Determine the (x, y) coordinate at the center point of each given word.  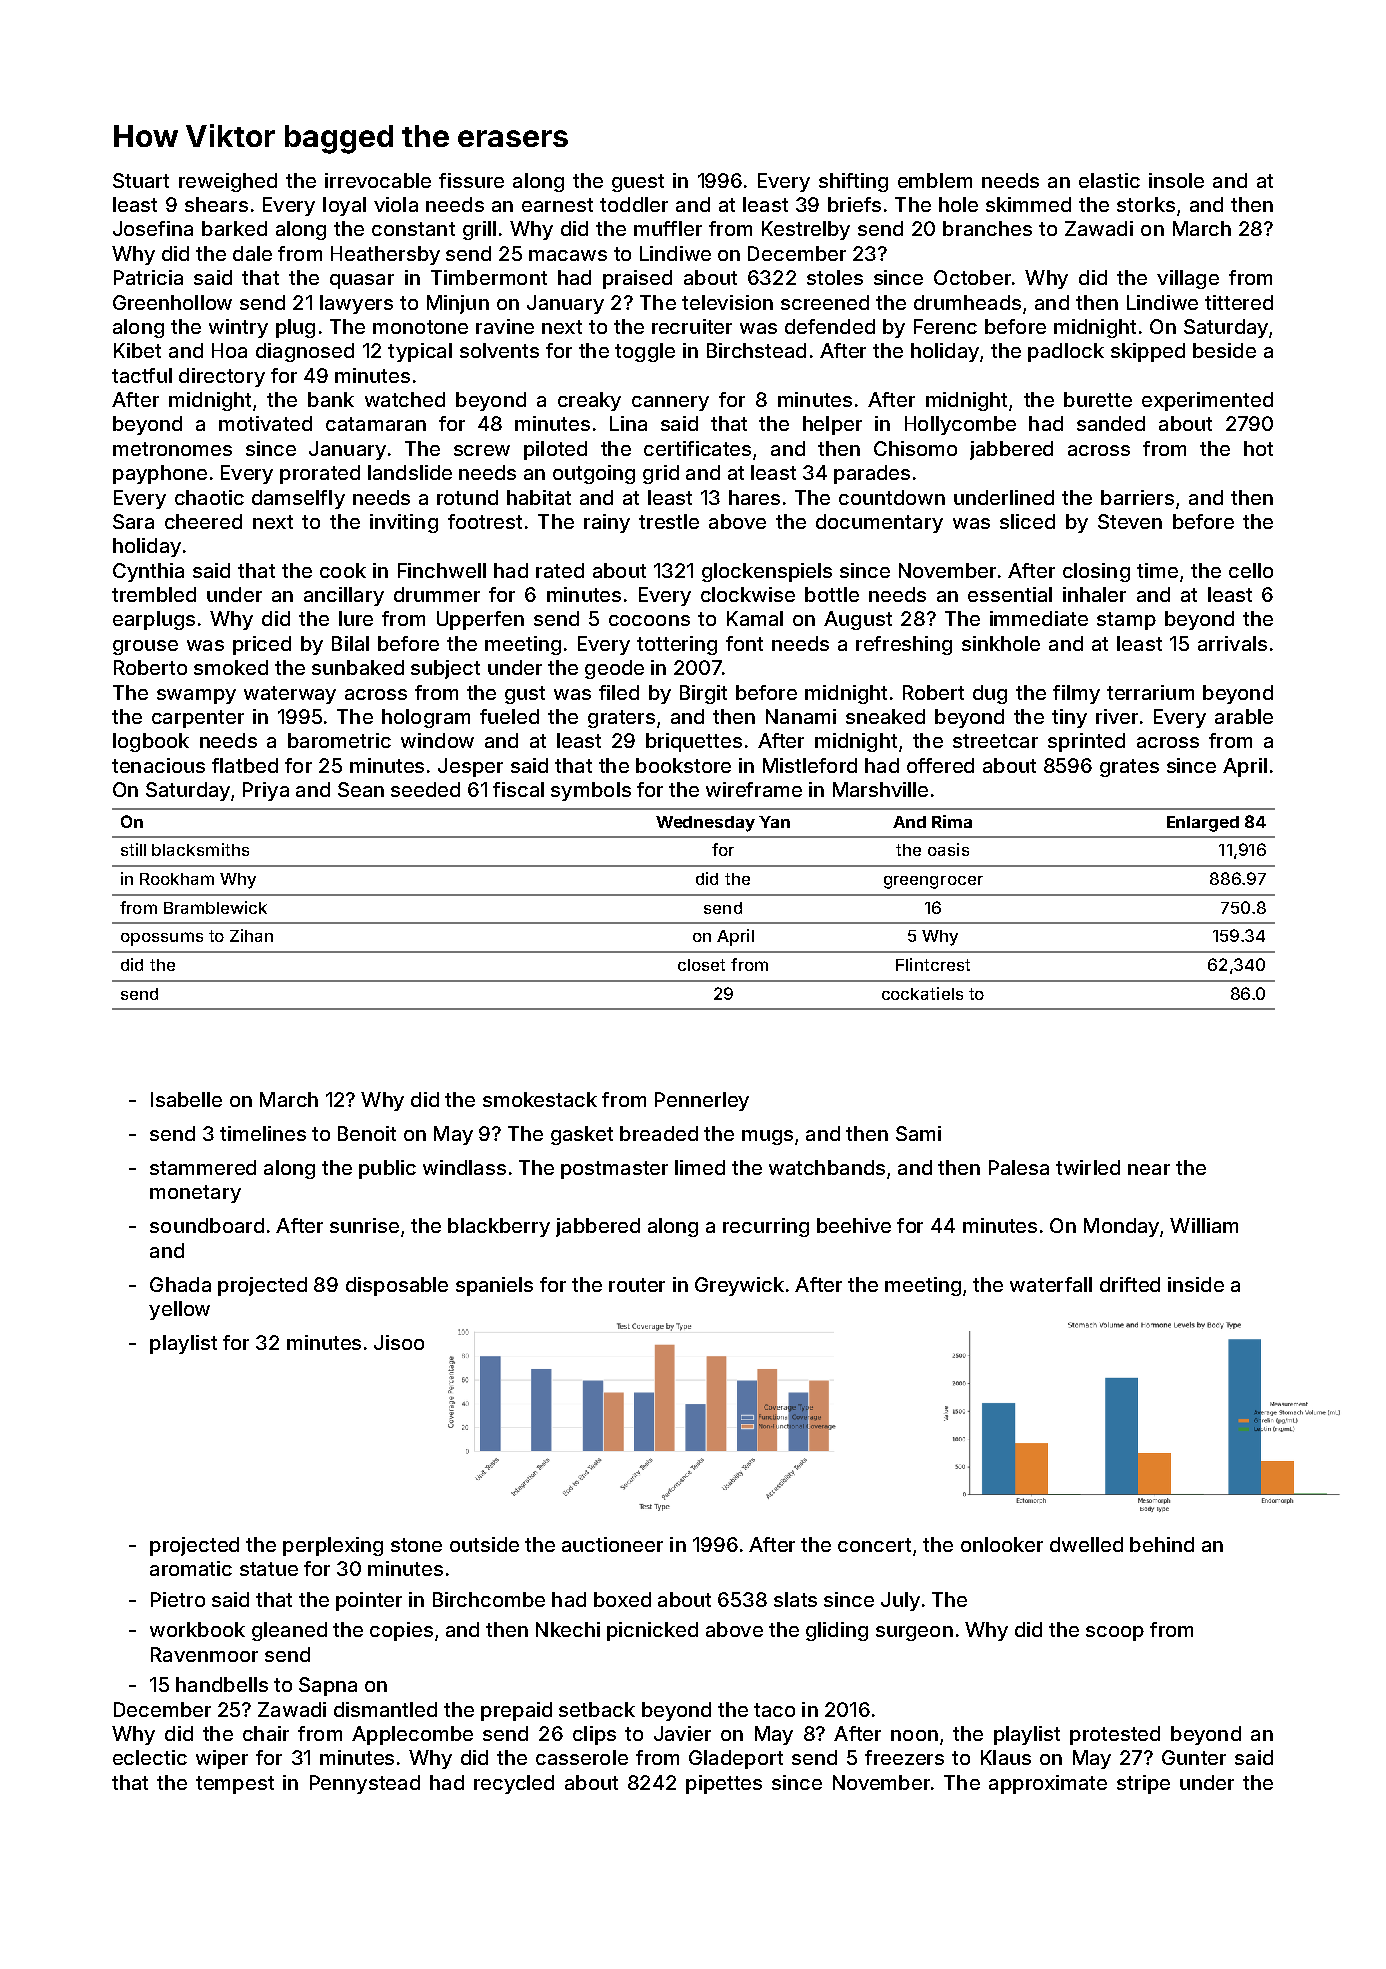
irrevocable (378, 180)
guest (638, 183)
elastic (1109, 180)
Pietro (178, 1599)
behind (1162, 1544)
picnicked (652, 1631)
